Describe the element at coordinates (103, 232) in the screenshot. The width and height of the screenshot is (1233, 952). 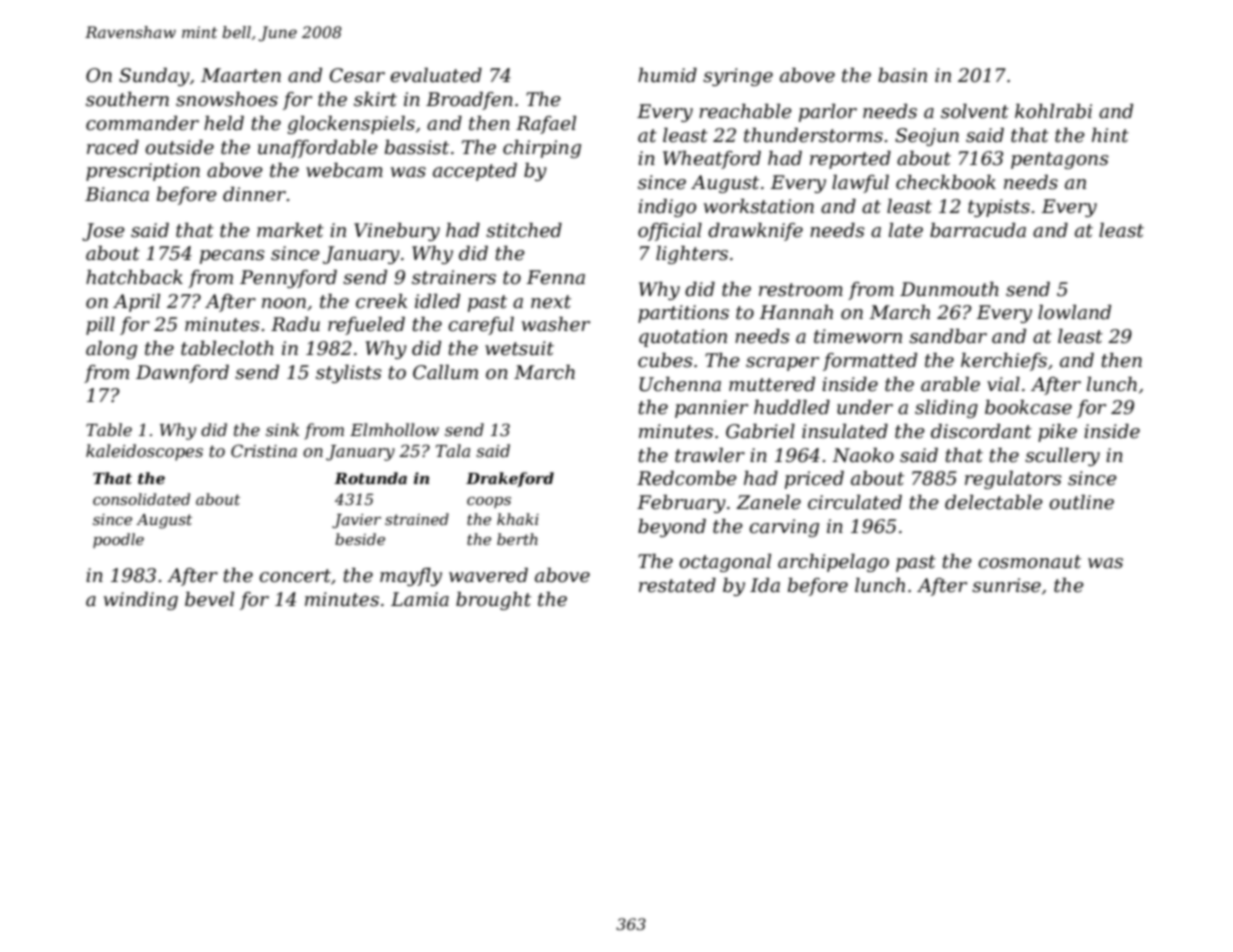
I see `Jose` at that location.
